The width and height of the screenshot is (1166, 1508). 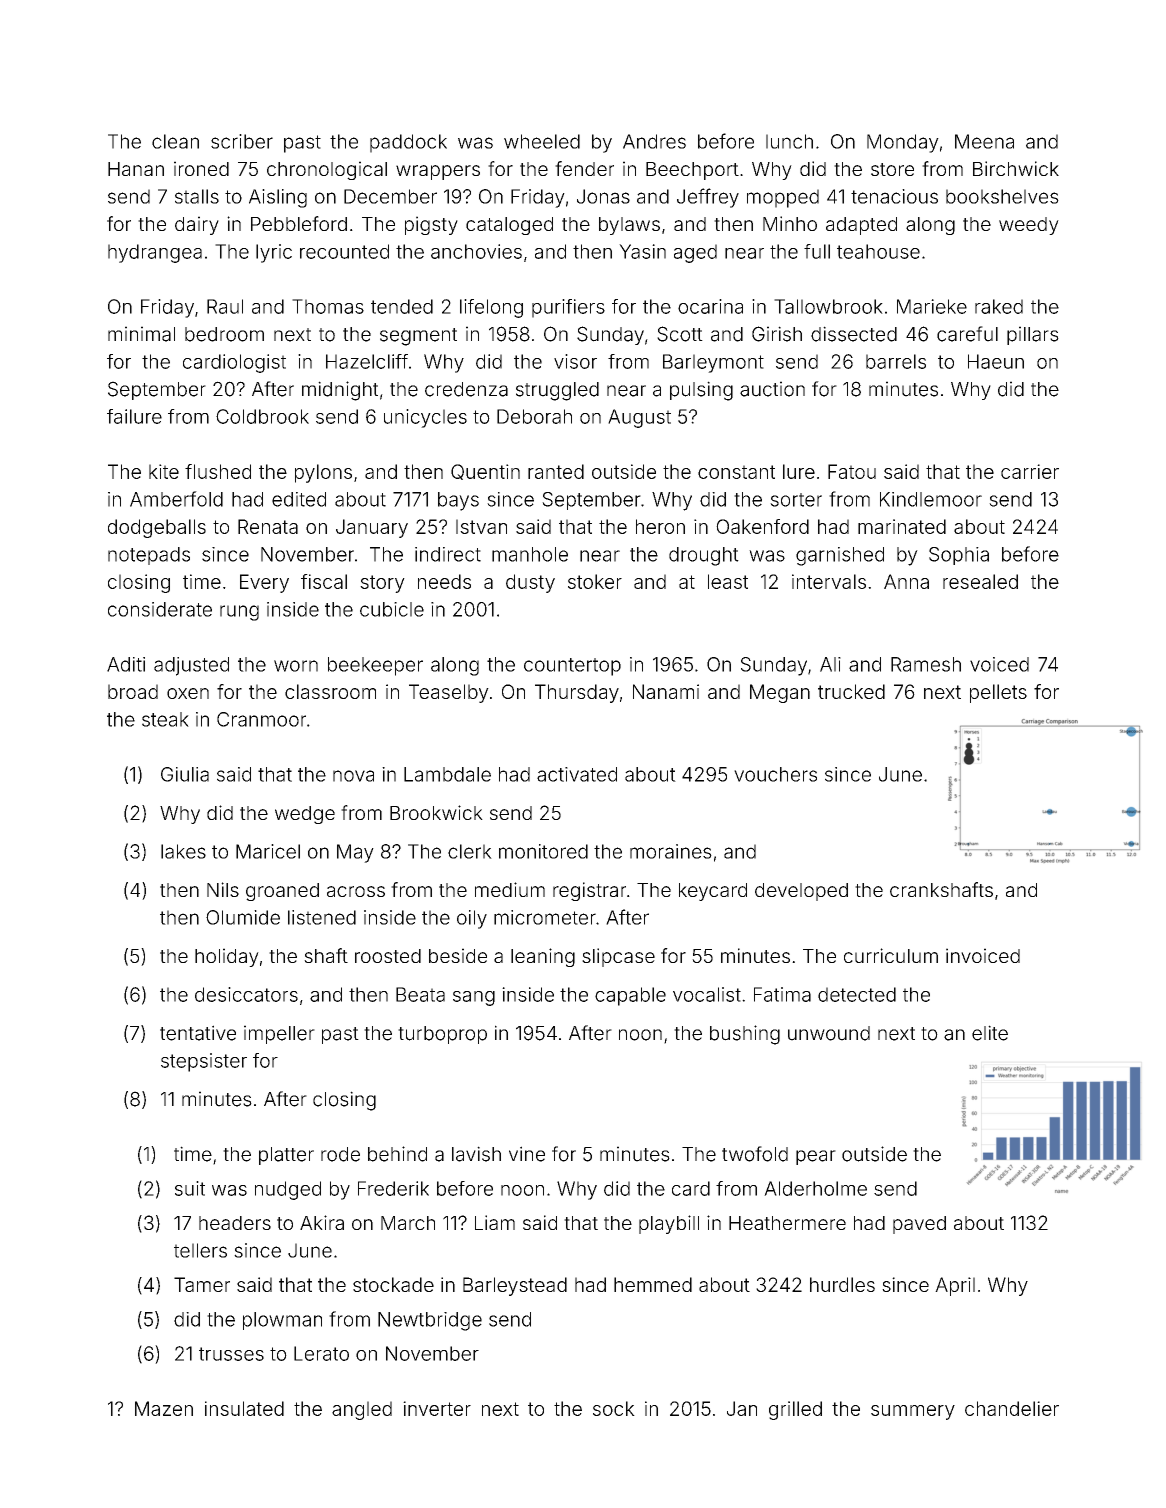 I want to click on vine, so click(x=527, y=1154).
